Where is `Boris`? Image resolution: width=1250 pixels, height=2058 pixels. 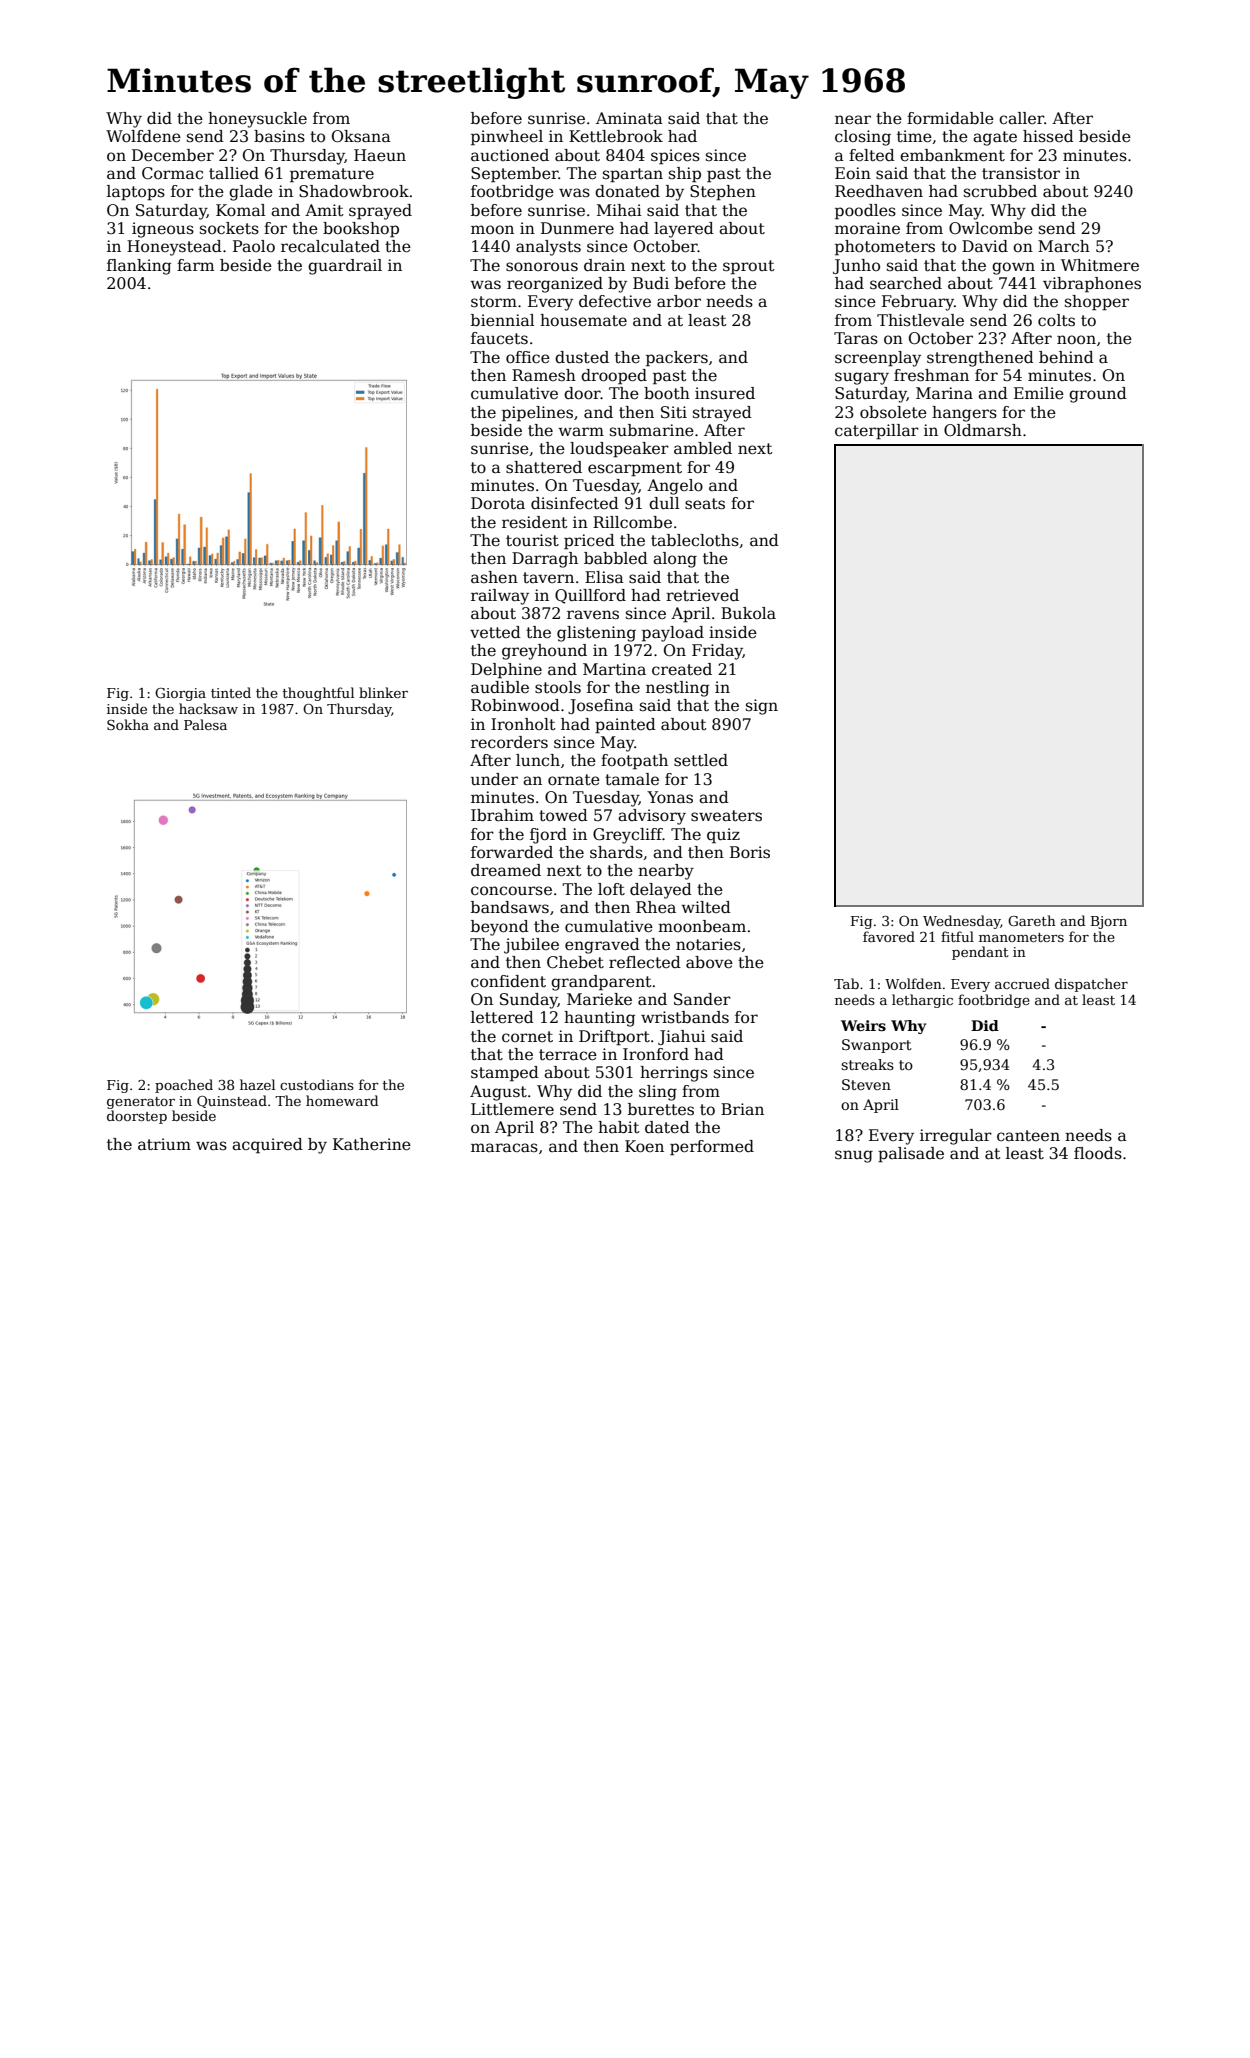
Boris is located at coordinates (750, 852).
